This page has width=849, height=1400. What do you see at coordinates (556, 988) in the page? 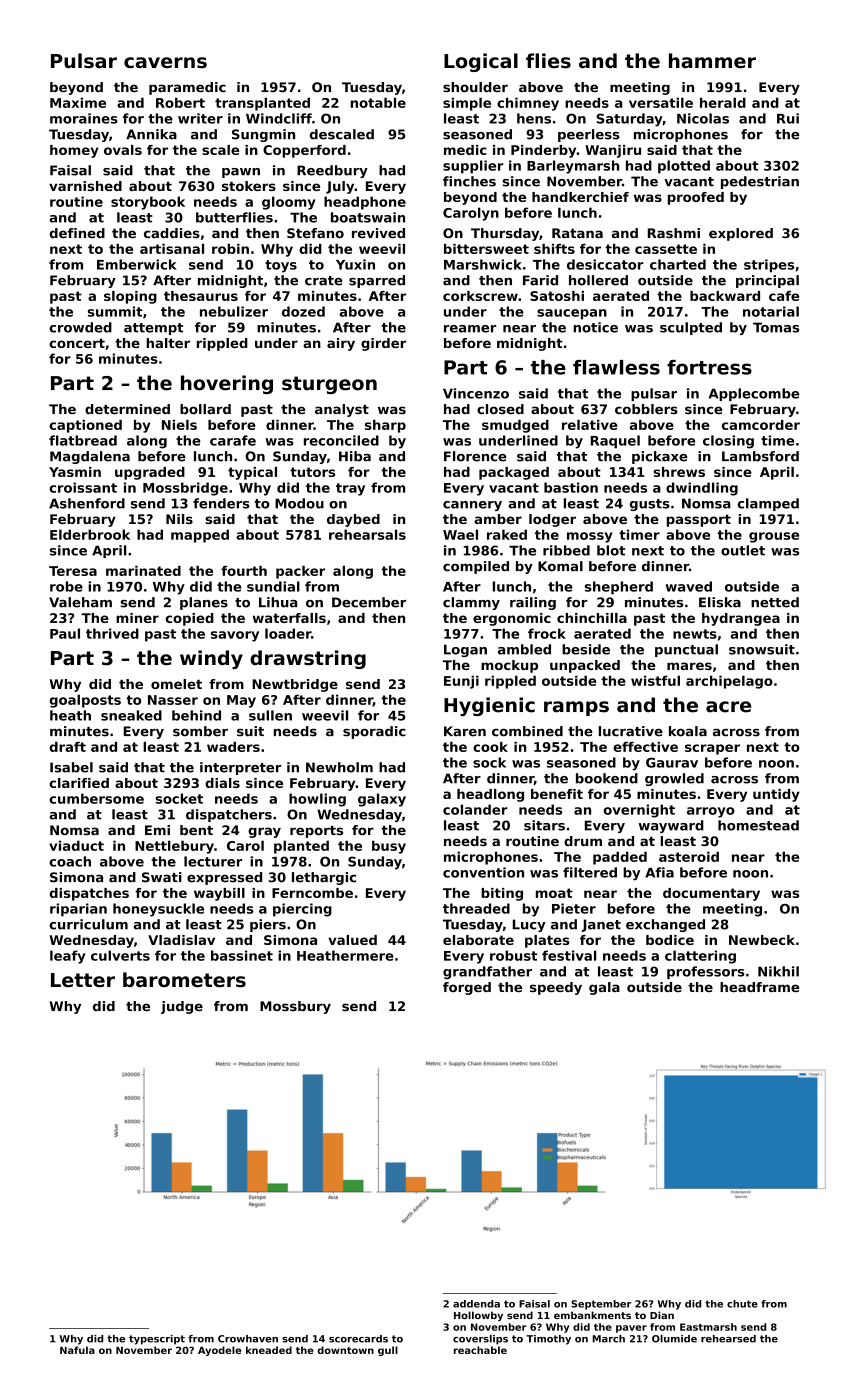
I see `speedy` at bounding box center [556, 988].
